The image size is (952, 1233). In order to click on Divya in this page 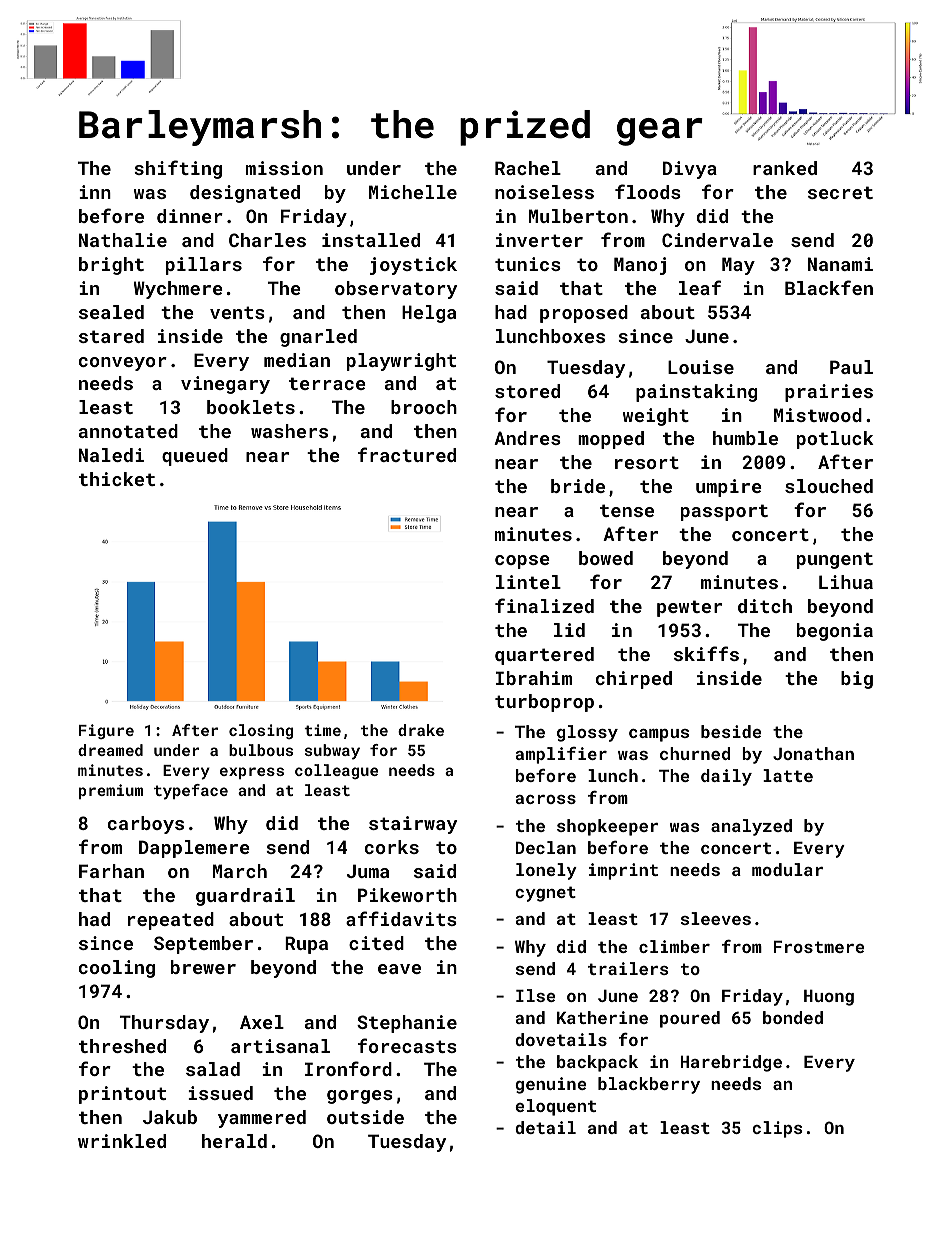, I will do `click(690, 170)`.
